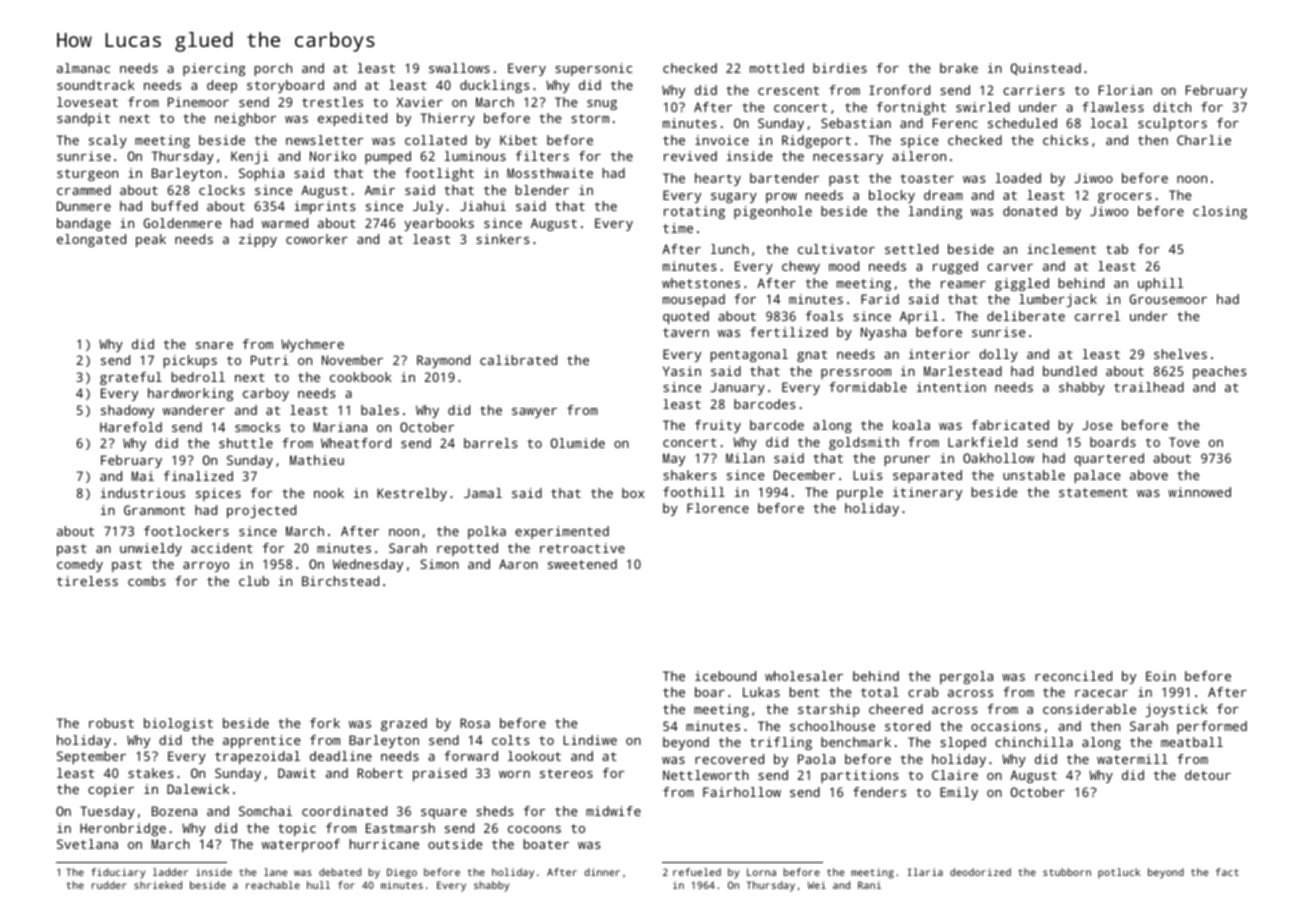 The image size is (1308, 924). I want to click on mousepad, so click(694, 300).
